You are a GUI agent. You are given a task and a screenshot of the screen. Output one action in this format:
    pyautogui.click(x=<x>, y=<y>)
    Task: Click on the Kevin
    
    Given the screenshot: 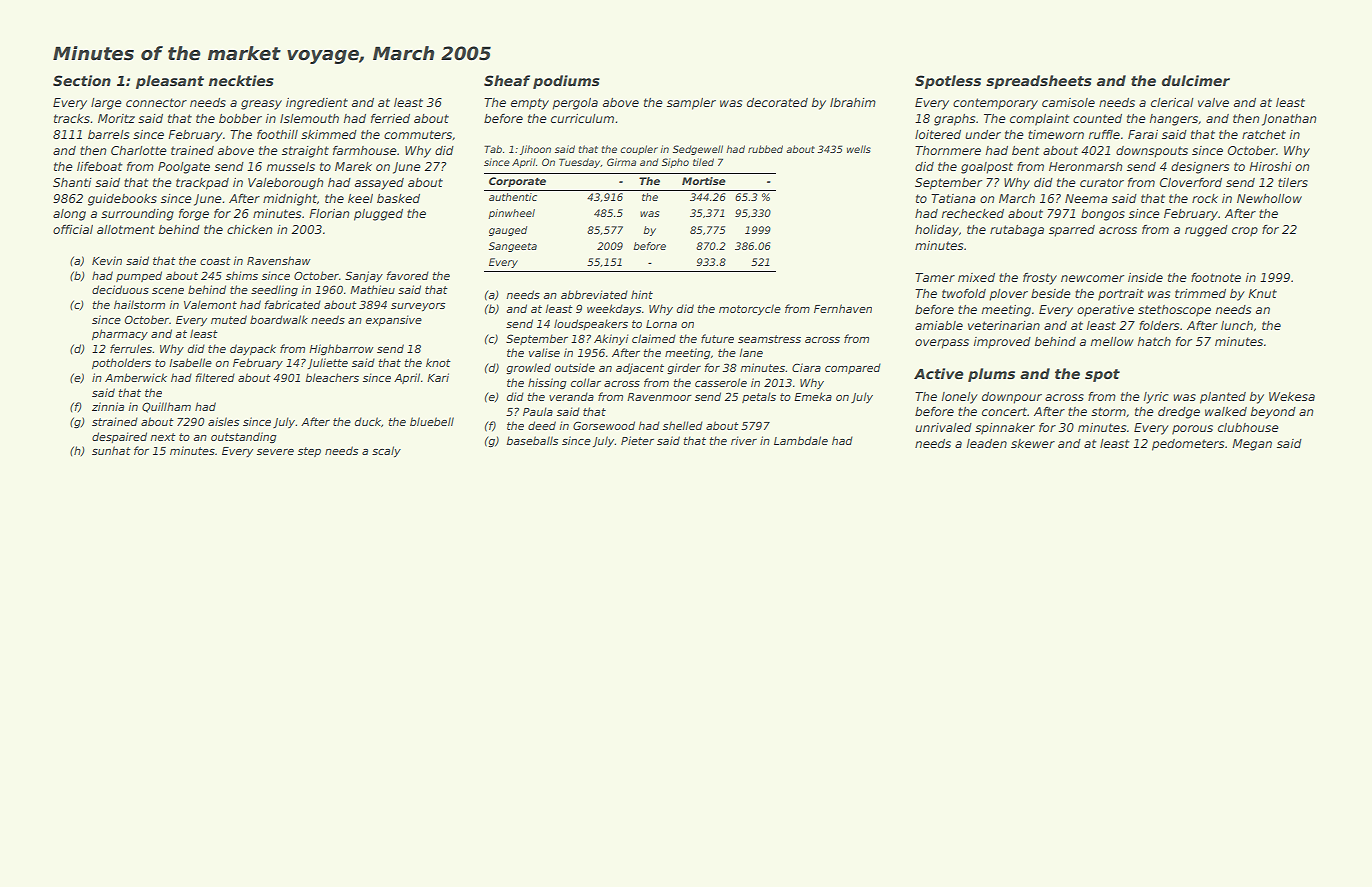 What is the action you would take?
    pyautogui.click(x=107, y=260)
